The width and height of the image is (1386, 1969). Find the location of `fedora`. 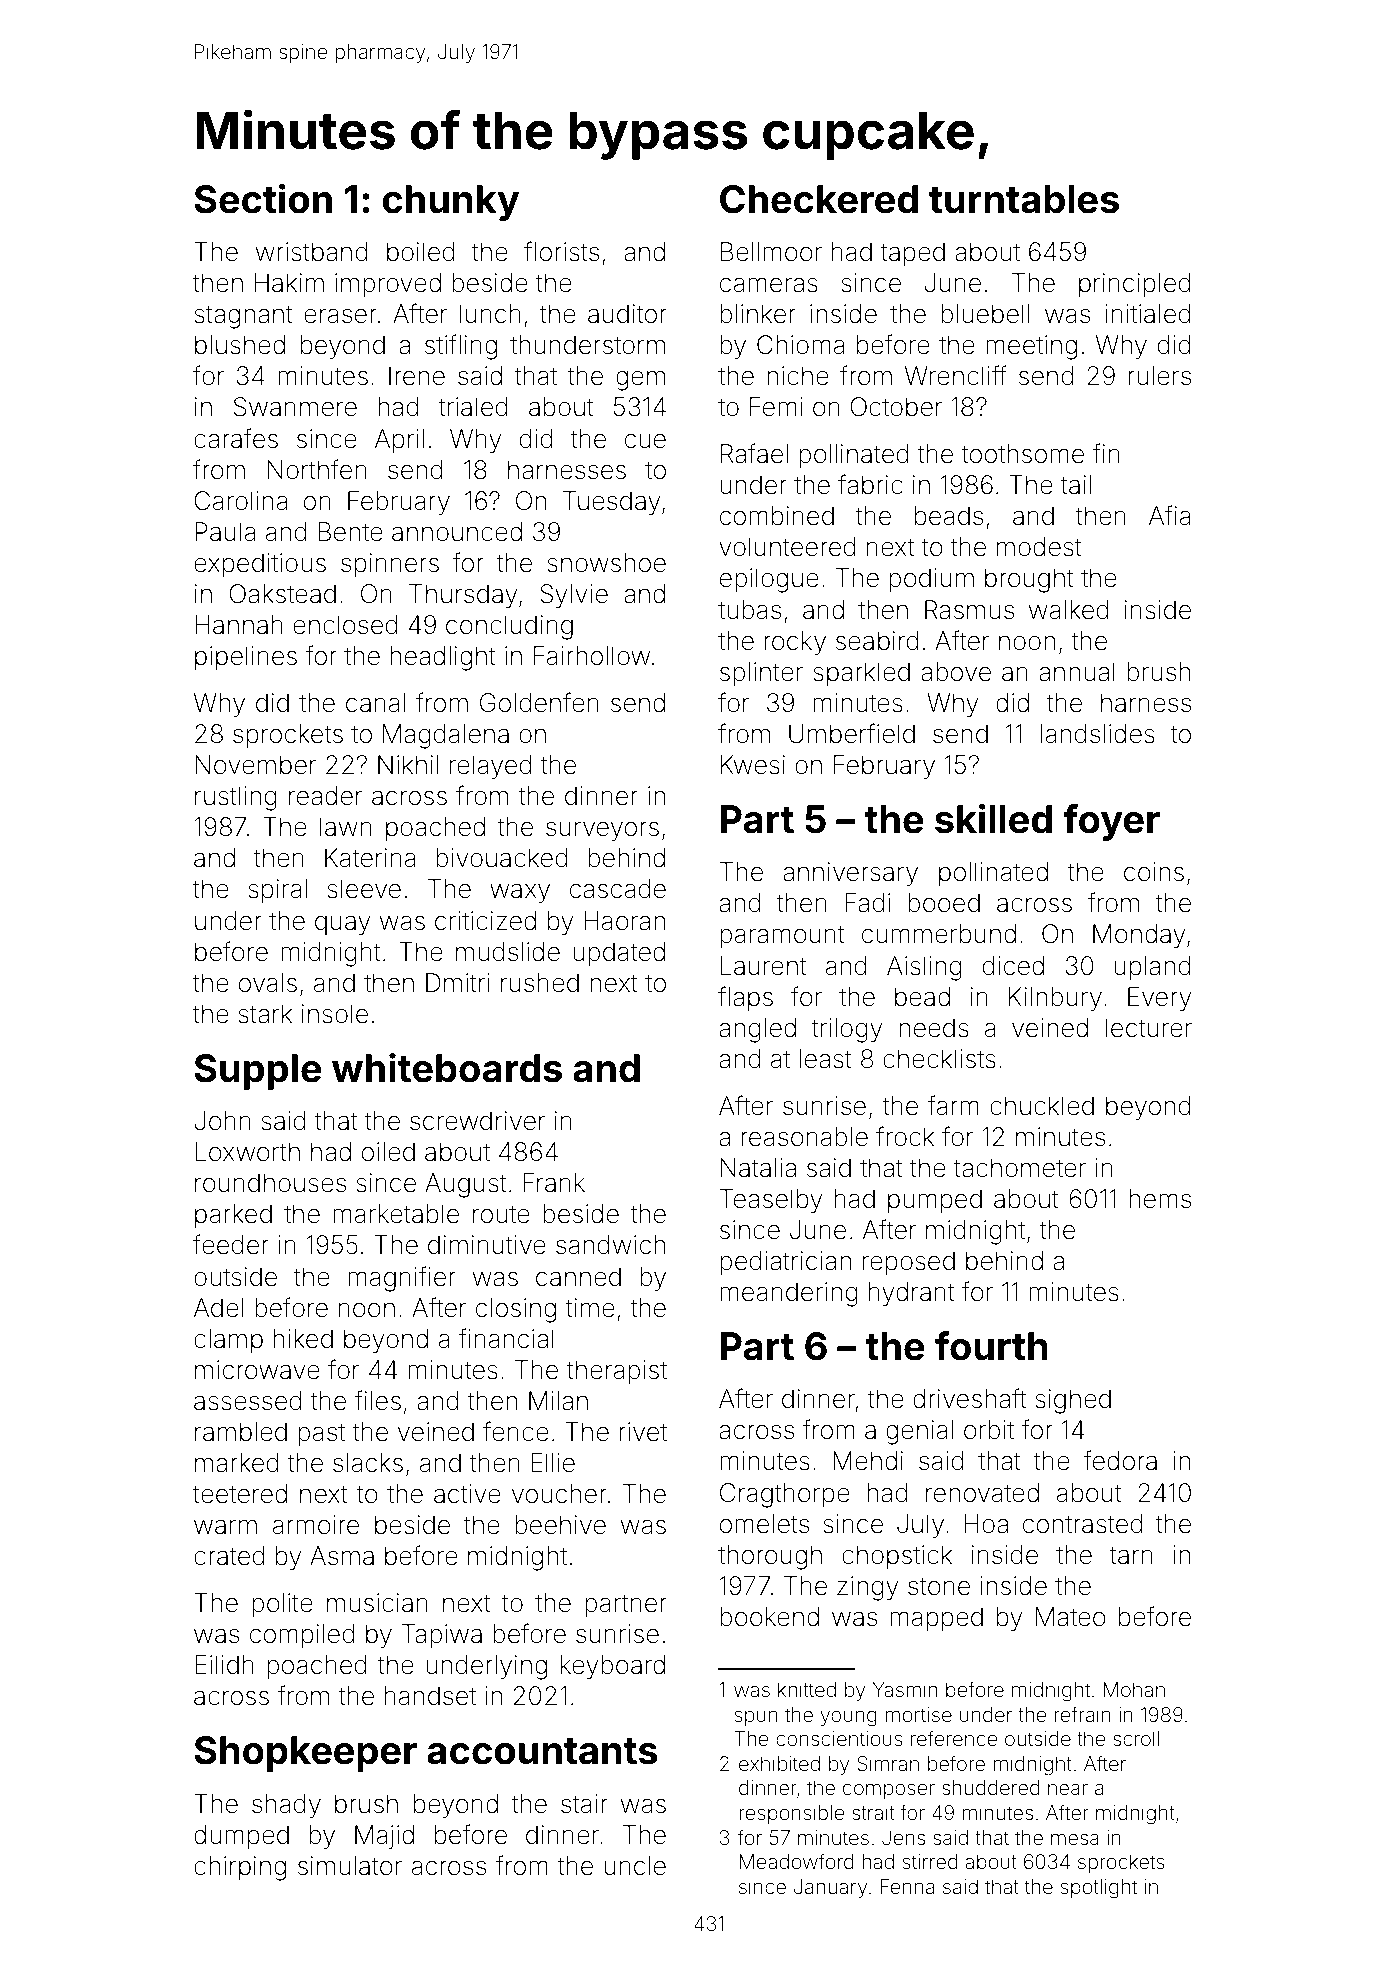

fedora is located at coordinates (1120, 1460).
